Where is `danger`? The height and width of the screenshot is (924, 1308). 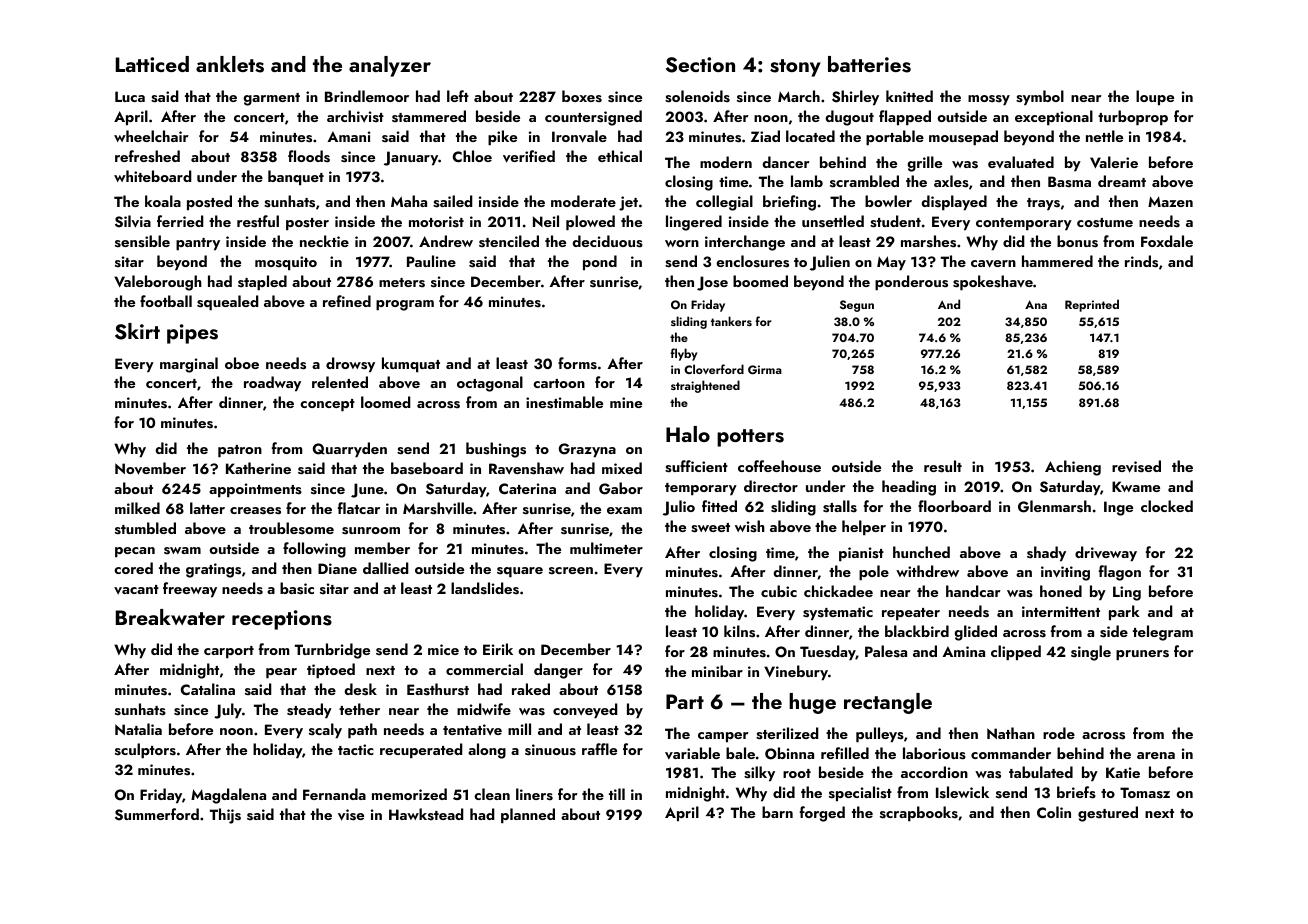
danger is located at coordinates (558, 671).
